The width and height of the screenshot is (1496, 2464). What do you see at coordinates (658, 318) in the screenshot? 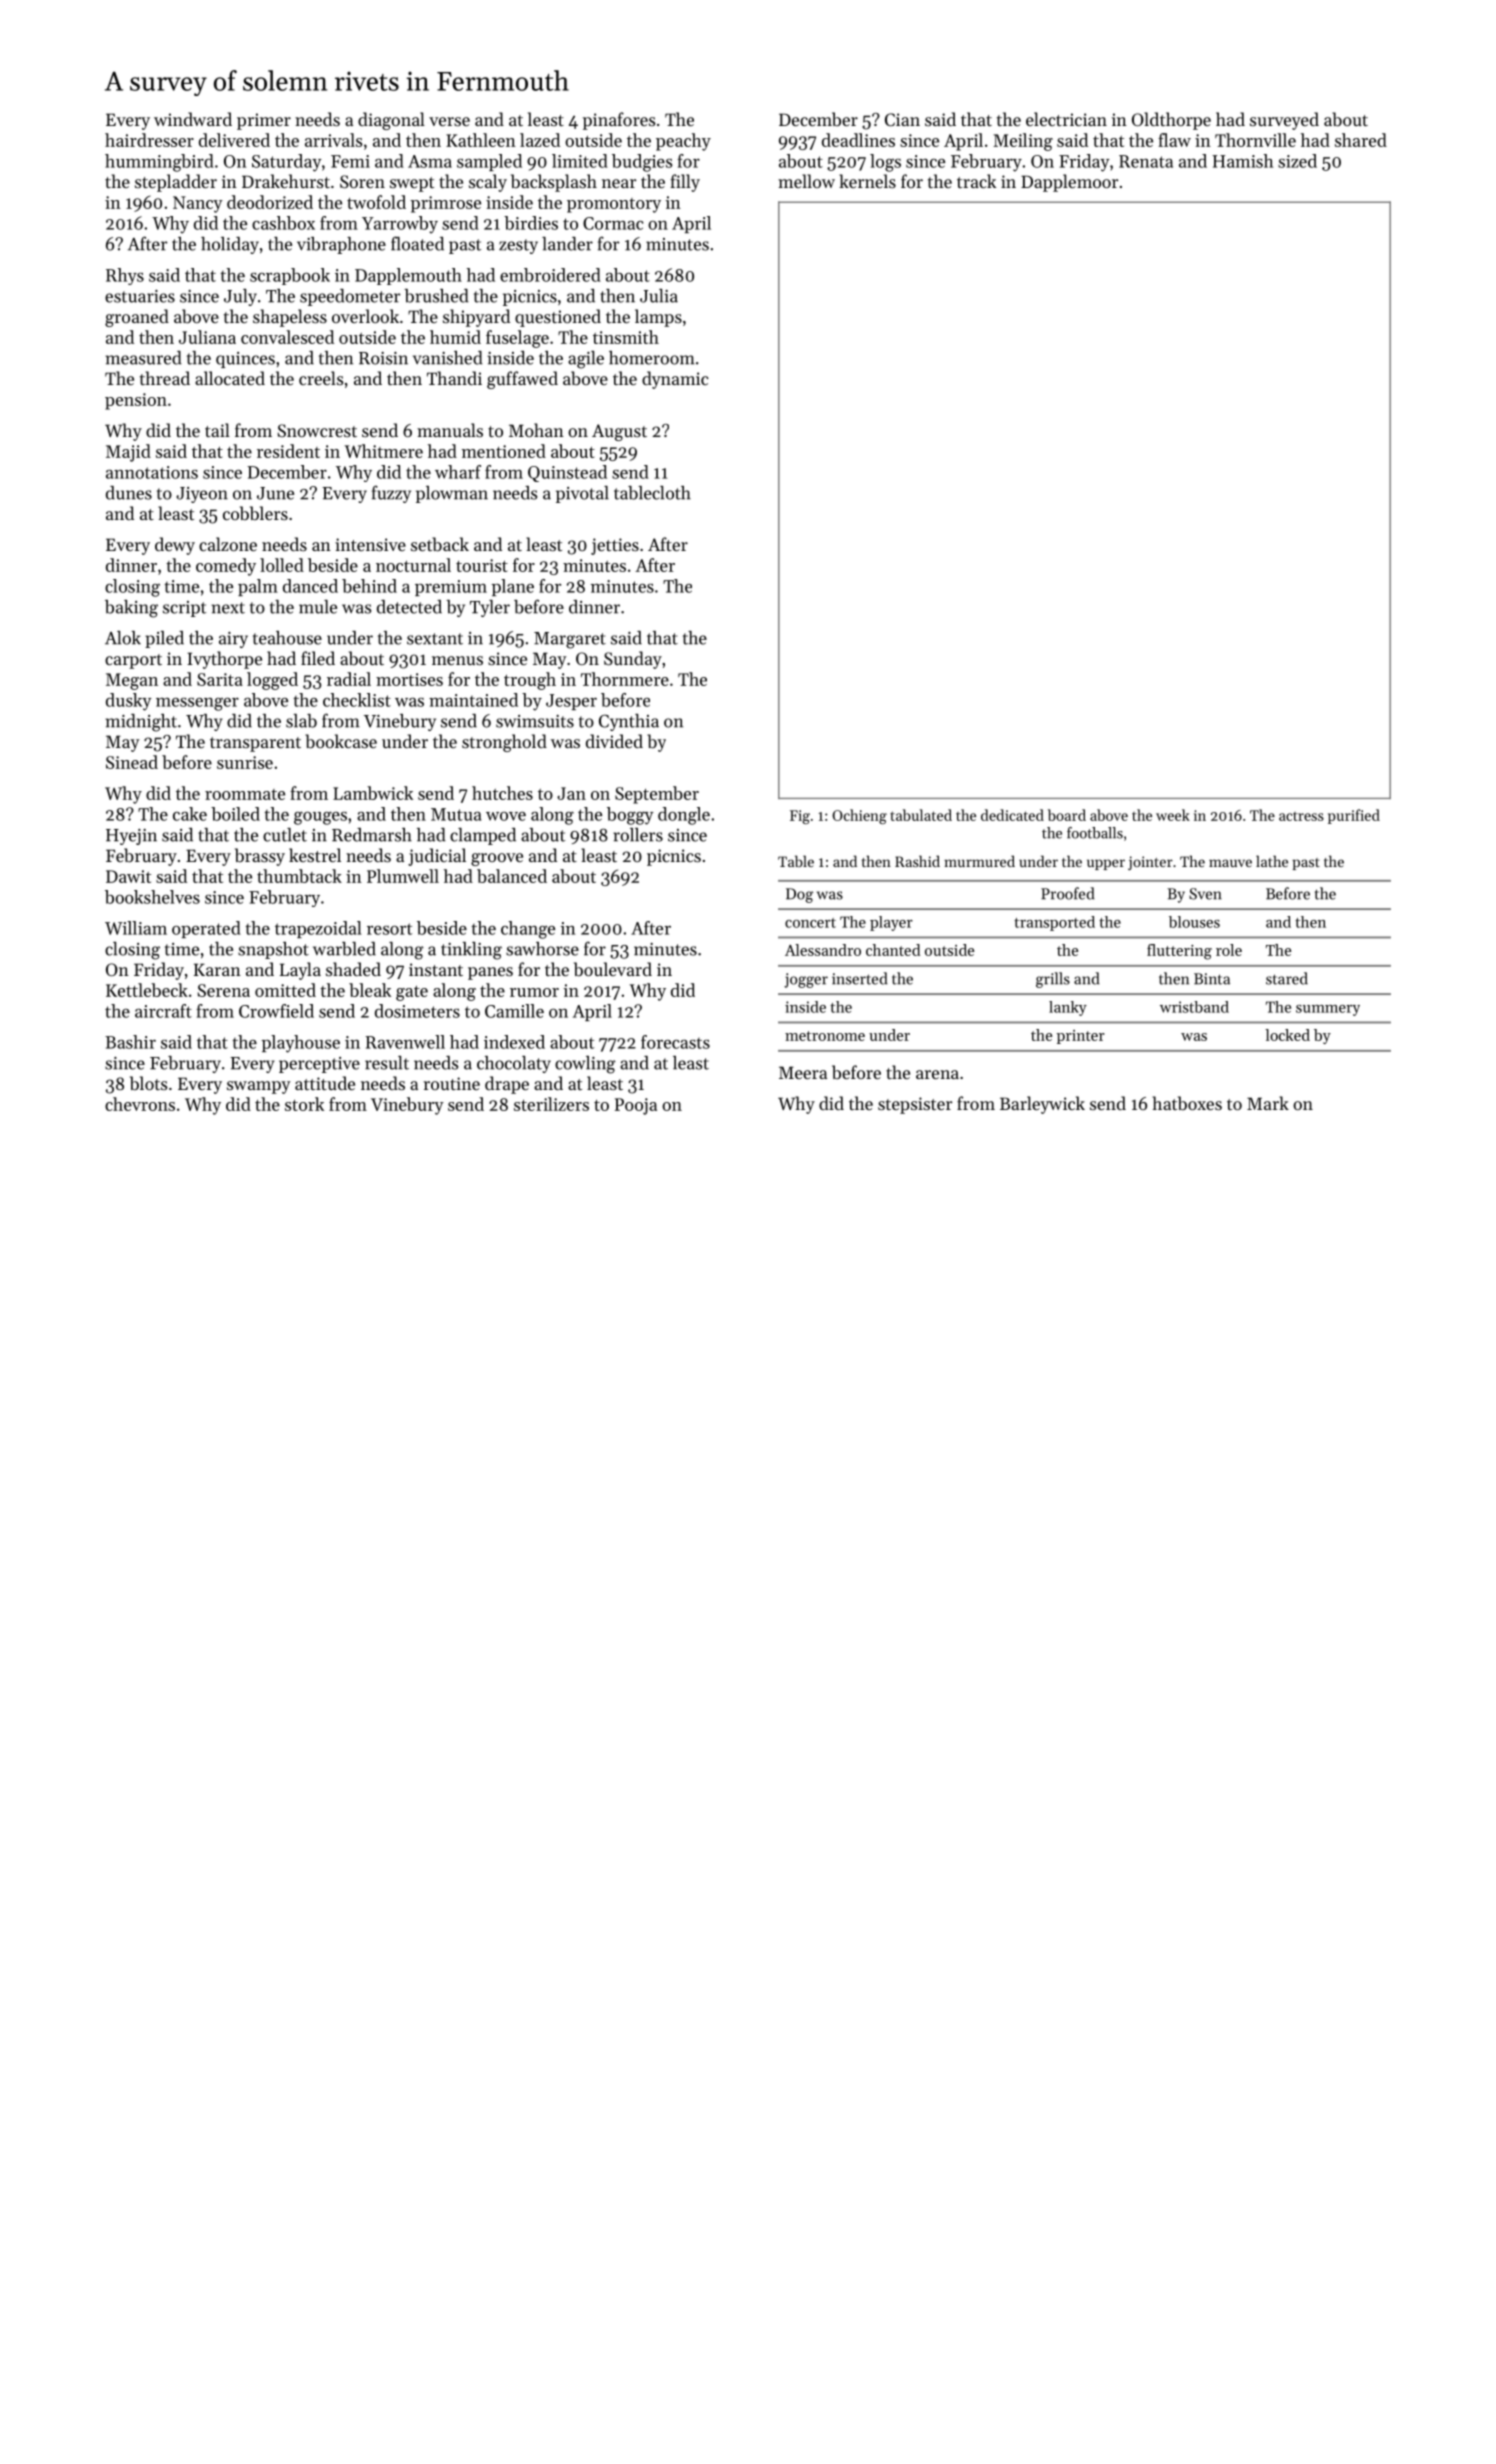
I see `lamps` at bounding box center [658, 318].
